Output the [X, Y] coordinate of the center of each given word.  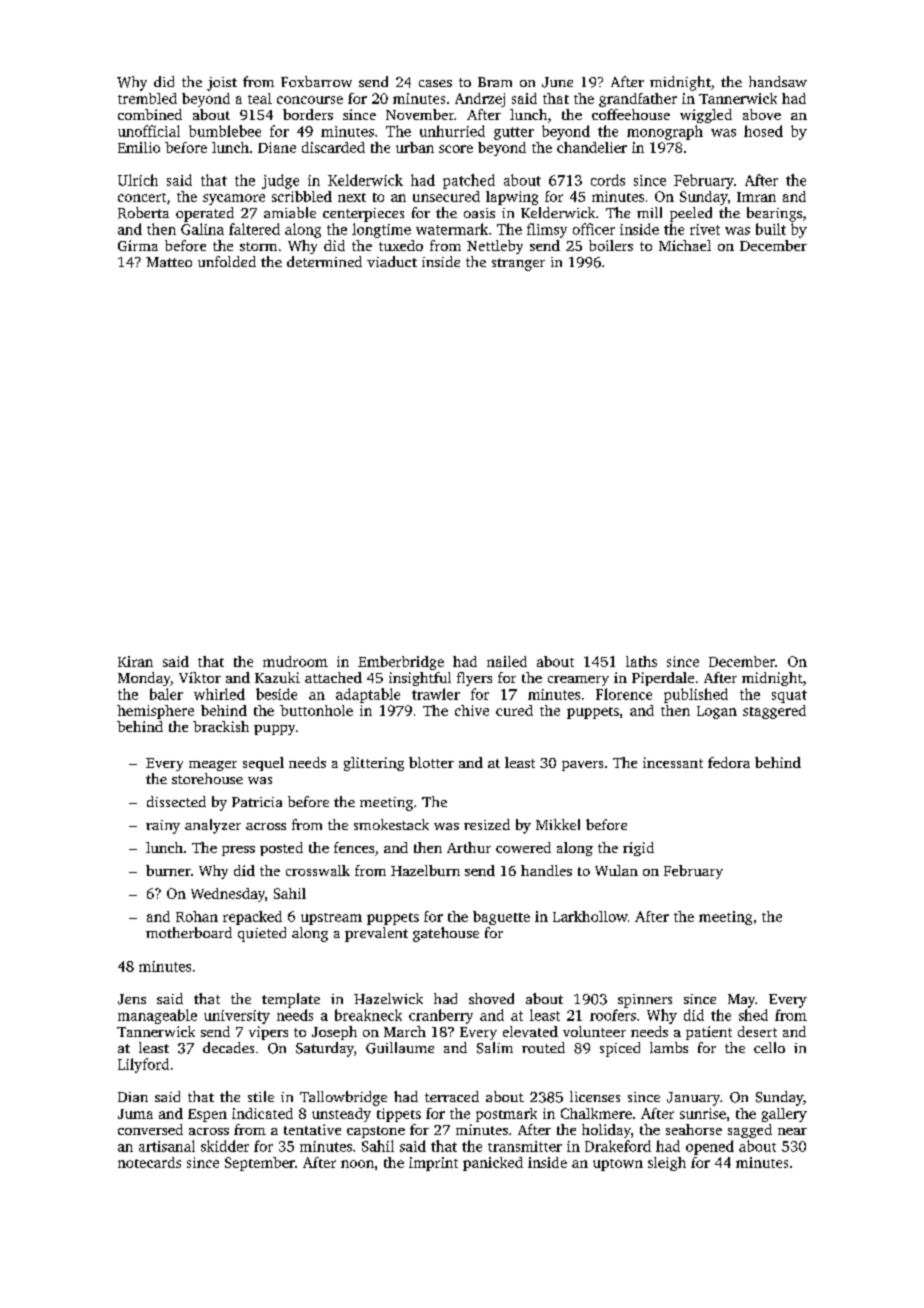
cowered [523, 847]
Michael [685, 245]
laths [641, 661]
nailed [507, 661]
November [420, 114]
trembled [147, 98]
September [260, 1164]
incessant [673, 762]
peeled [691, 214]
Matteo [169, 262]
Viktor [200, 677]
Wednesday [228, 895]
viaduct [392, 261]
